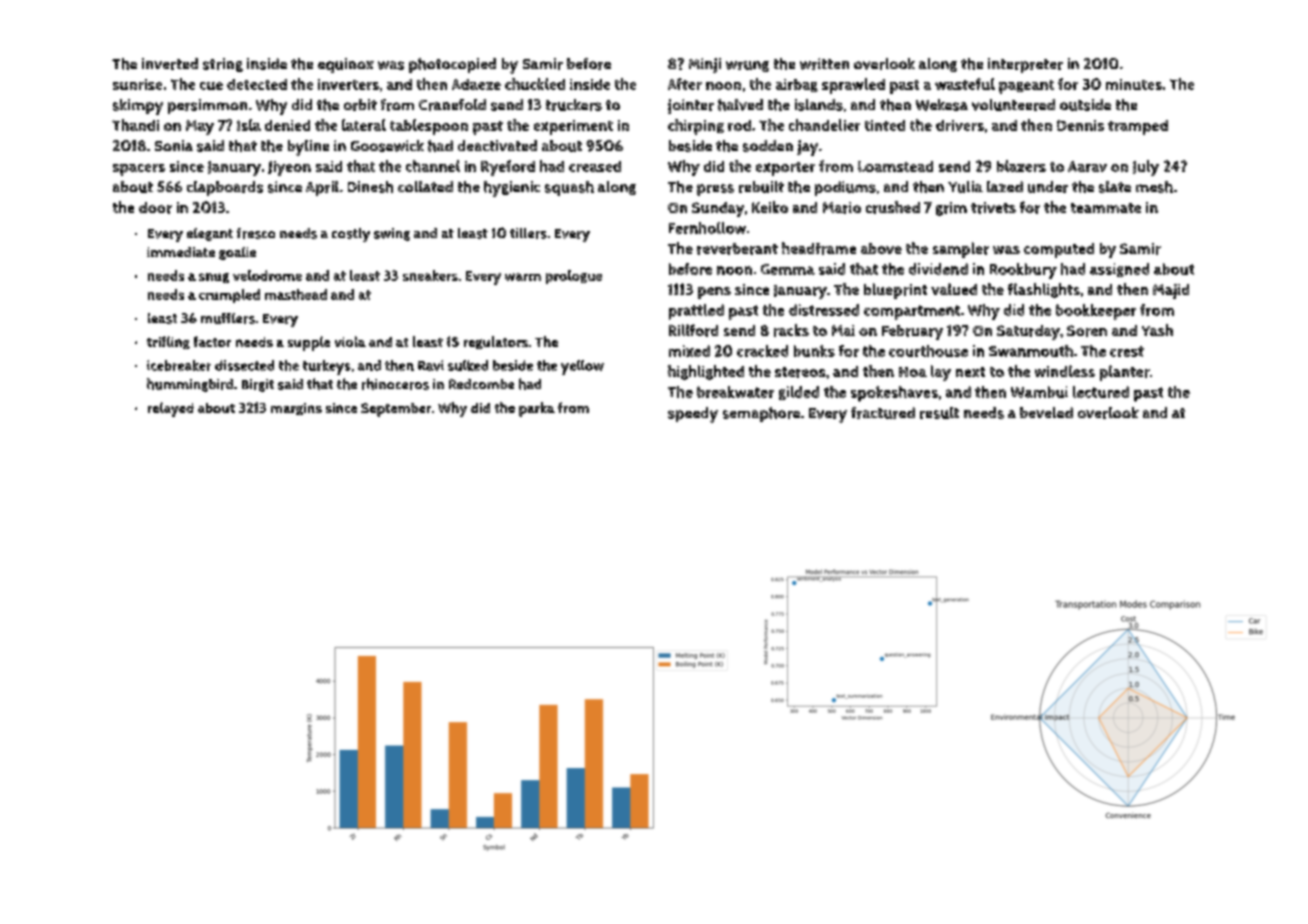 The width and height of the page is (1308, 924). Describe the element at coordinates (1134, 84) in the page. I see `minutes` at that location.
